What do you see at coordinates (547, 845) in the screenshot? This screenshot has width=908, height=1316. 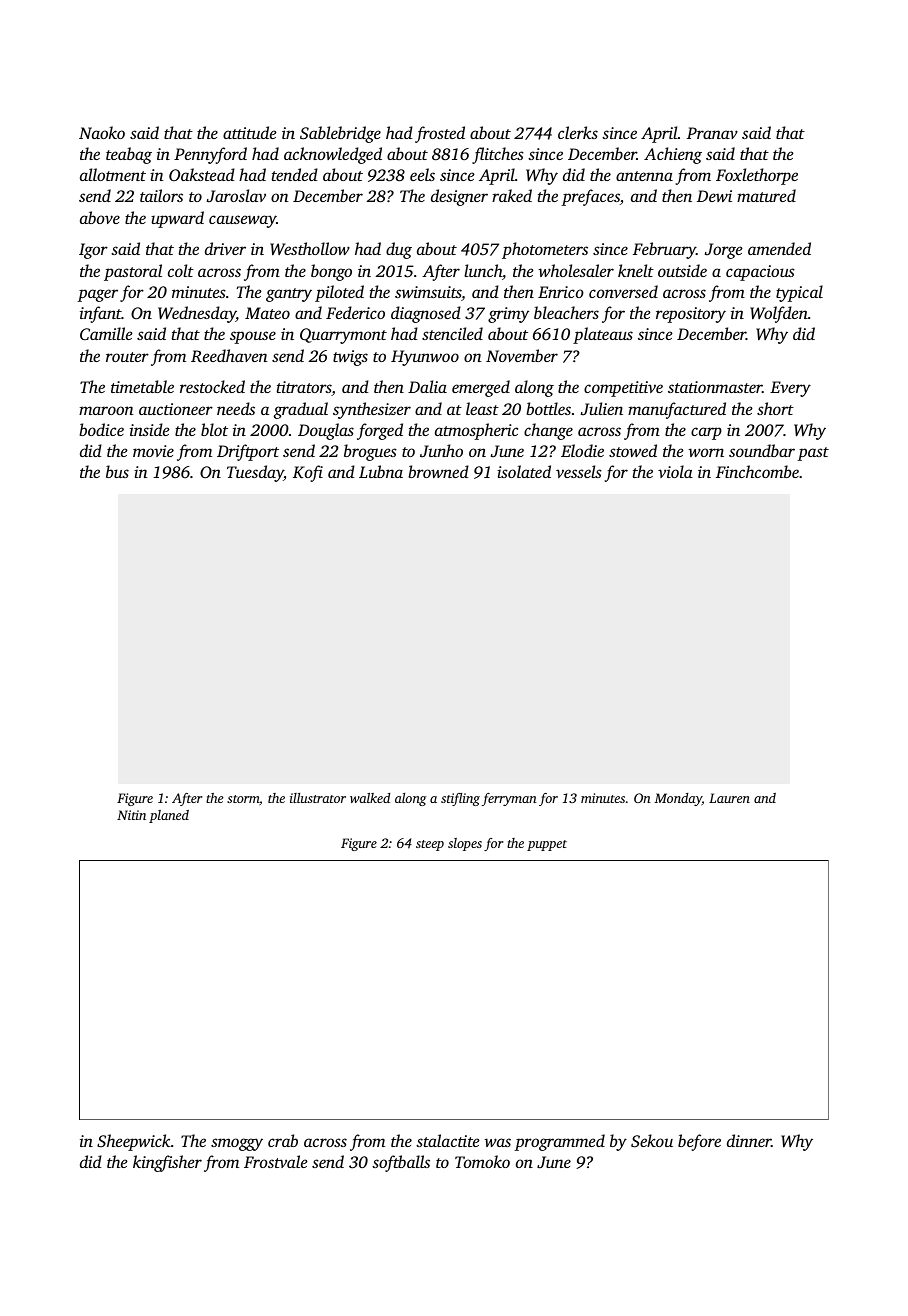 I see `puppet` at bounding box center [547, 845].
